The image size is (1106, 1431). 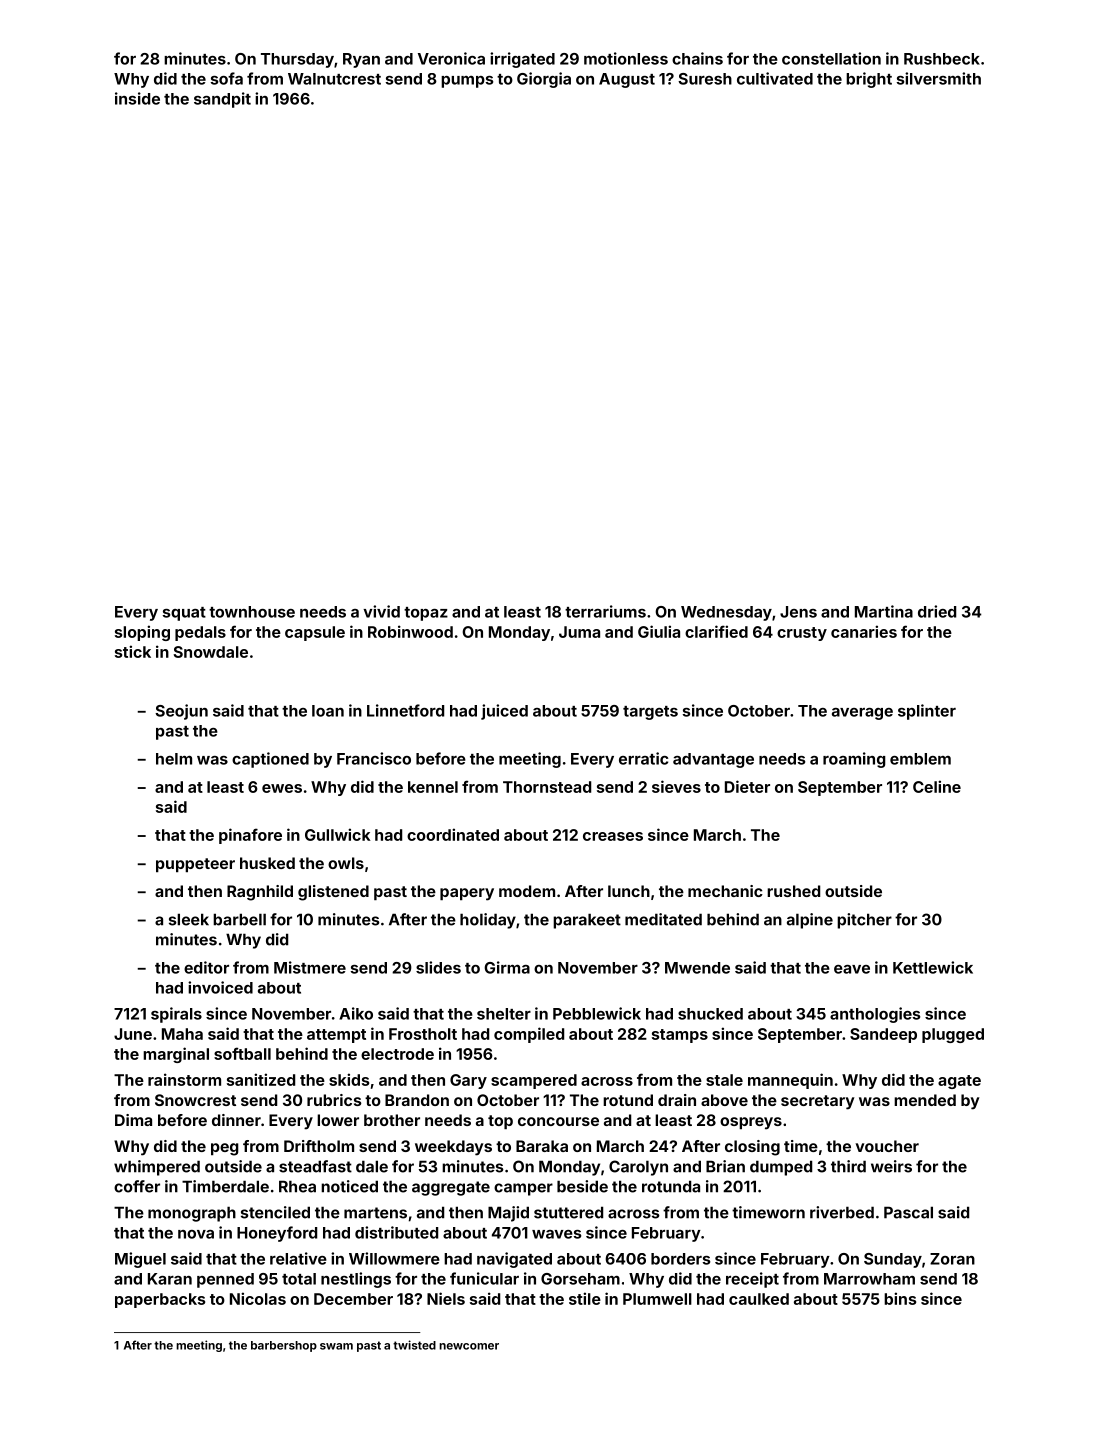 What do you see at coordinates (189, 919) in the screenshot?
I see `sleek` at bounding box center [189, 919].
